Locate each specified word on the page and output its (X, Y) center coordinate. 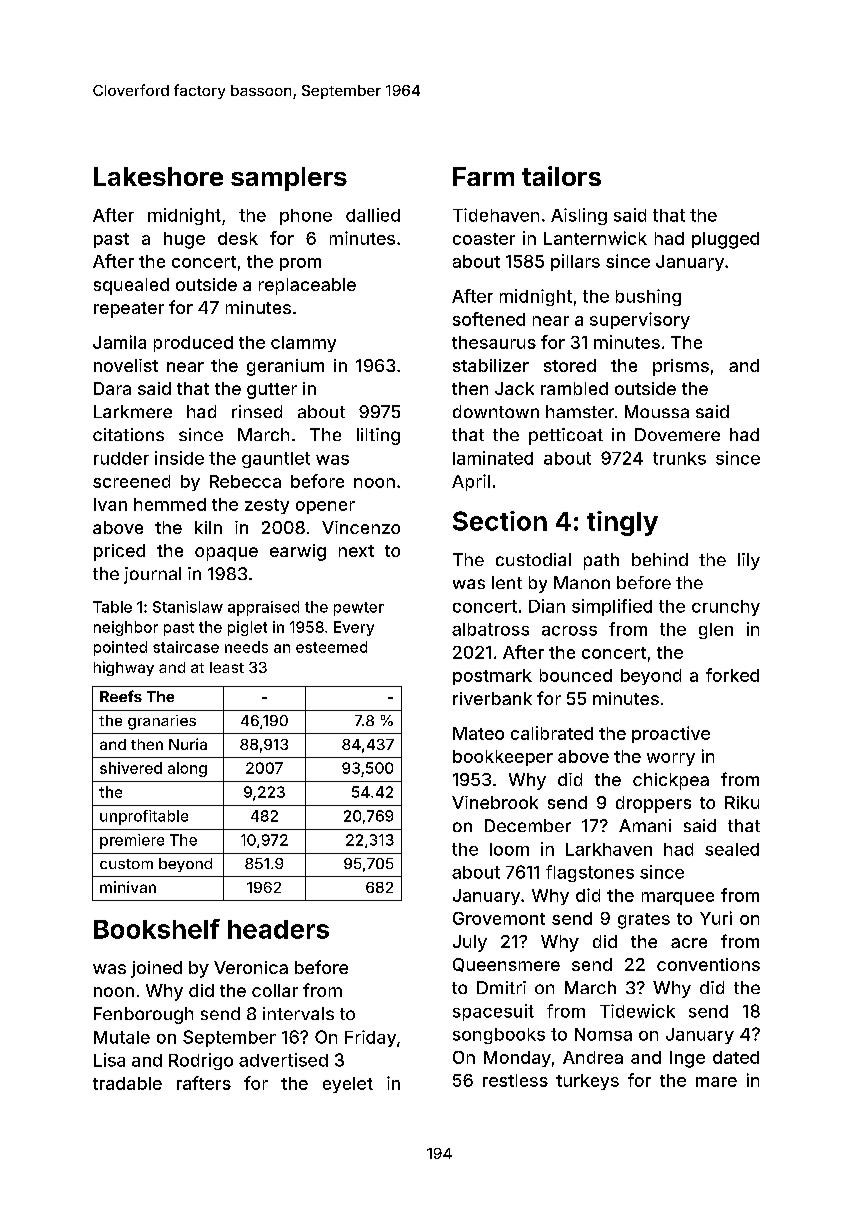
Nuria (188, 744)
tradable (127, 1083)
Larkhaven (609, 849)
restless (515, 1080)
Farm (483, 176)
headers (278, 929)
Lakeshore (158, 176)
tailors (561, 176)
